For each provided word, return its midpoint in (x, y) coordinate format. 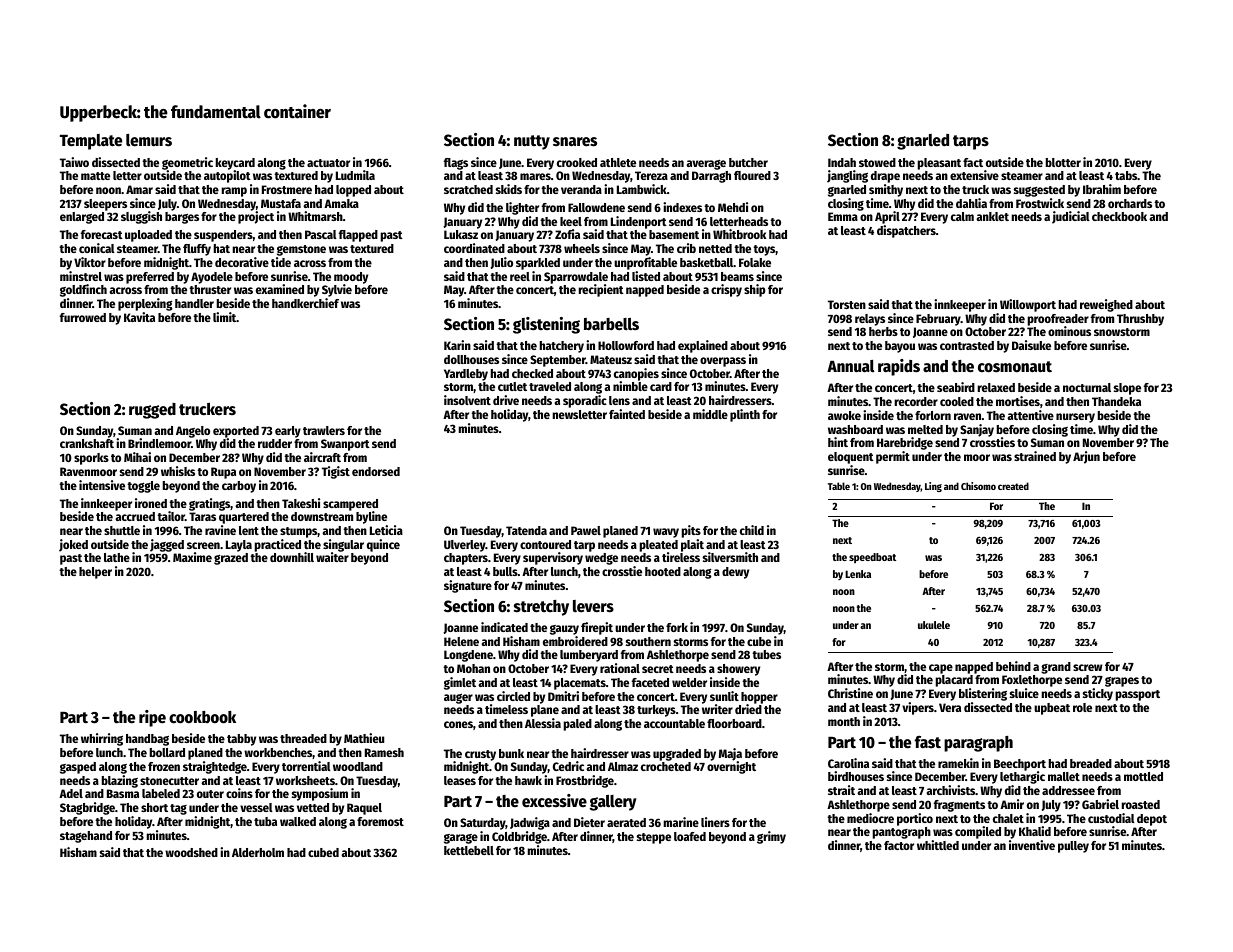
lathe (117, 557)
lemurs (149, 140)
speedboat (872, 558)
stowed (877, 162)
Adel (71, 793)
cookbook (202, 717)
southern (648, 641)
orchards (1130, 203)
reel (520, 276)
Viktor (90, 262)
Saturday (483, 824)
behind (1013, 666)
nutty (532, 142)
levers (593, 606)
